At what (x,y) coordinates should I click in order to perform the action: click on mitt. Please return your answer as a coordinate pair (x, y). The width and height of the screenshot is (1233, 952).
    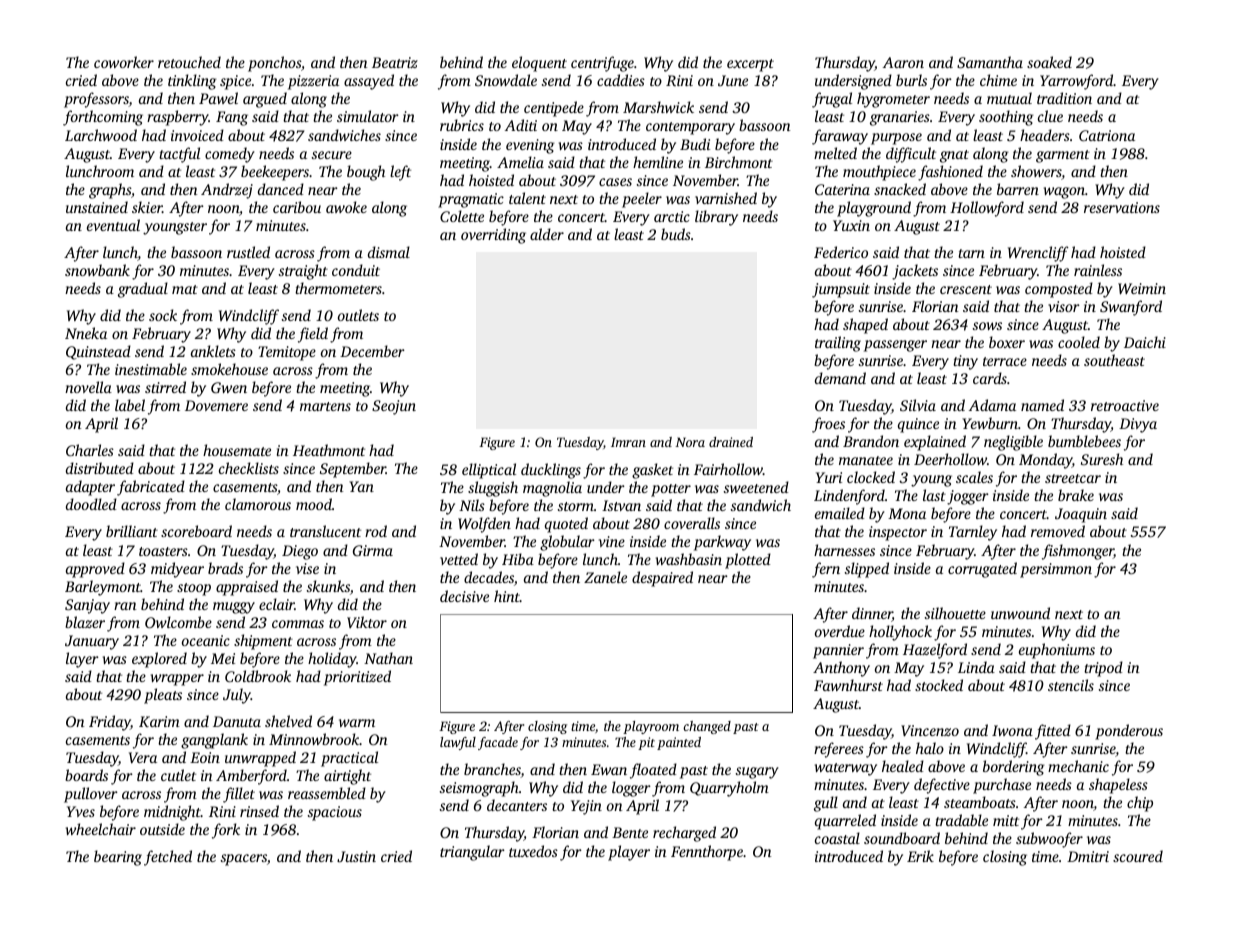
    Looking at the image, I should click on (1006, 820).
